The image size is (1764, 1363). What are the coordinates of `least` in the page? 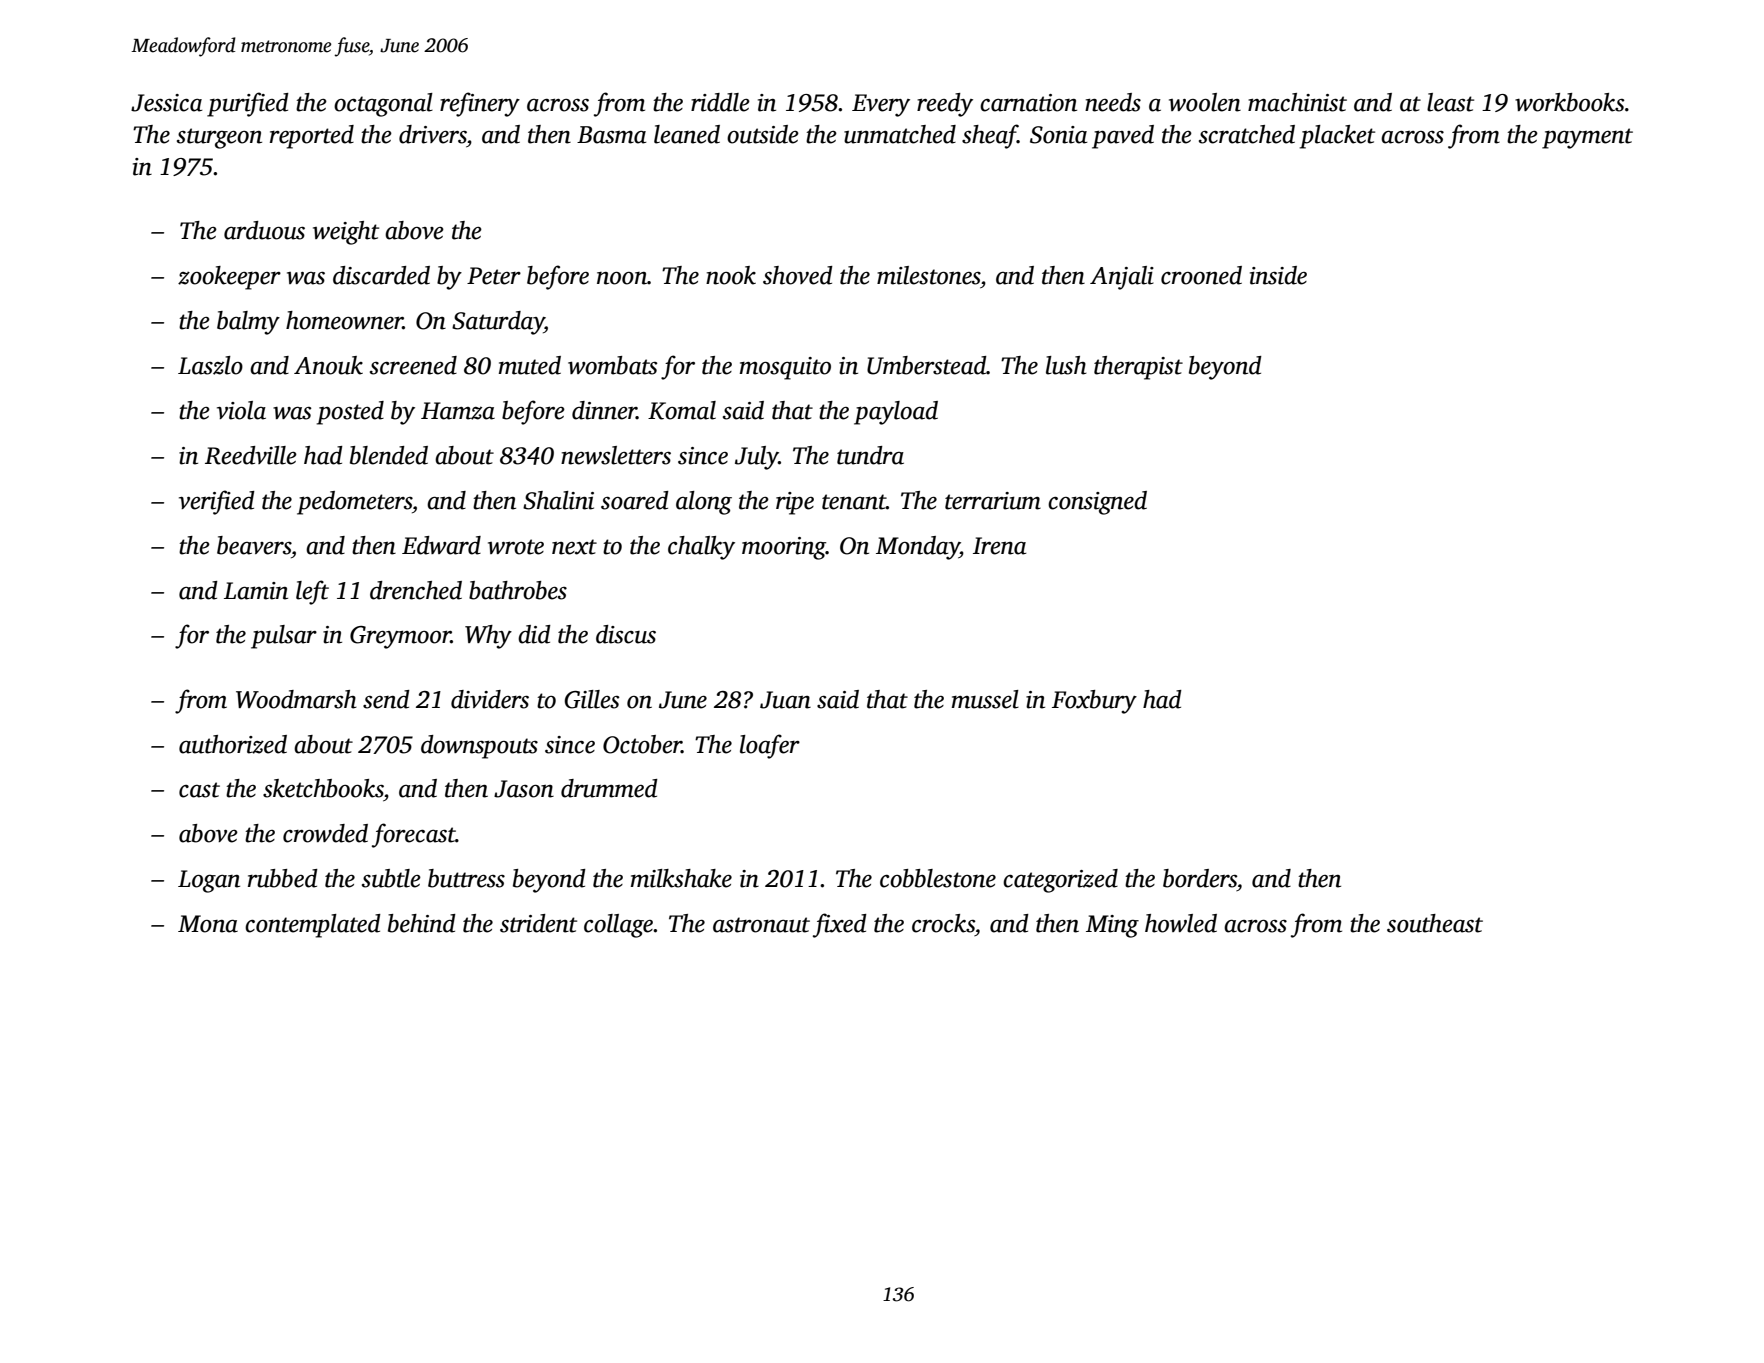 It's located at (1450, 102).
